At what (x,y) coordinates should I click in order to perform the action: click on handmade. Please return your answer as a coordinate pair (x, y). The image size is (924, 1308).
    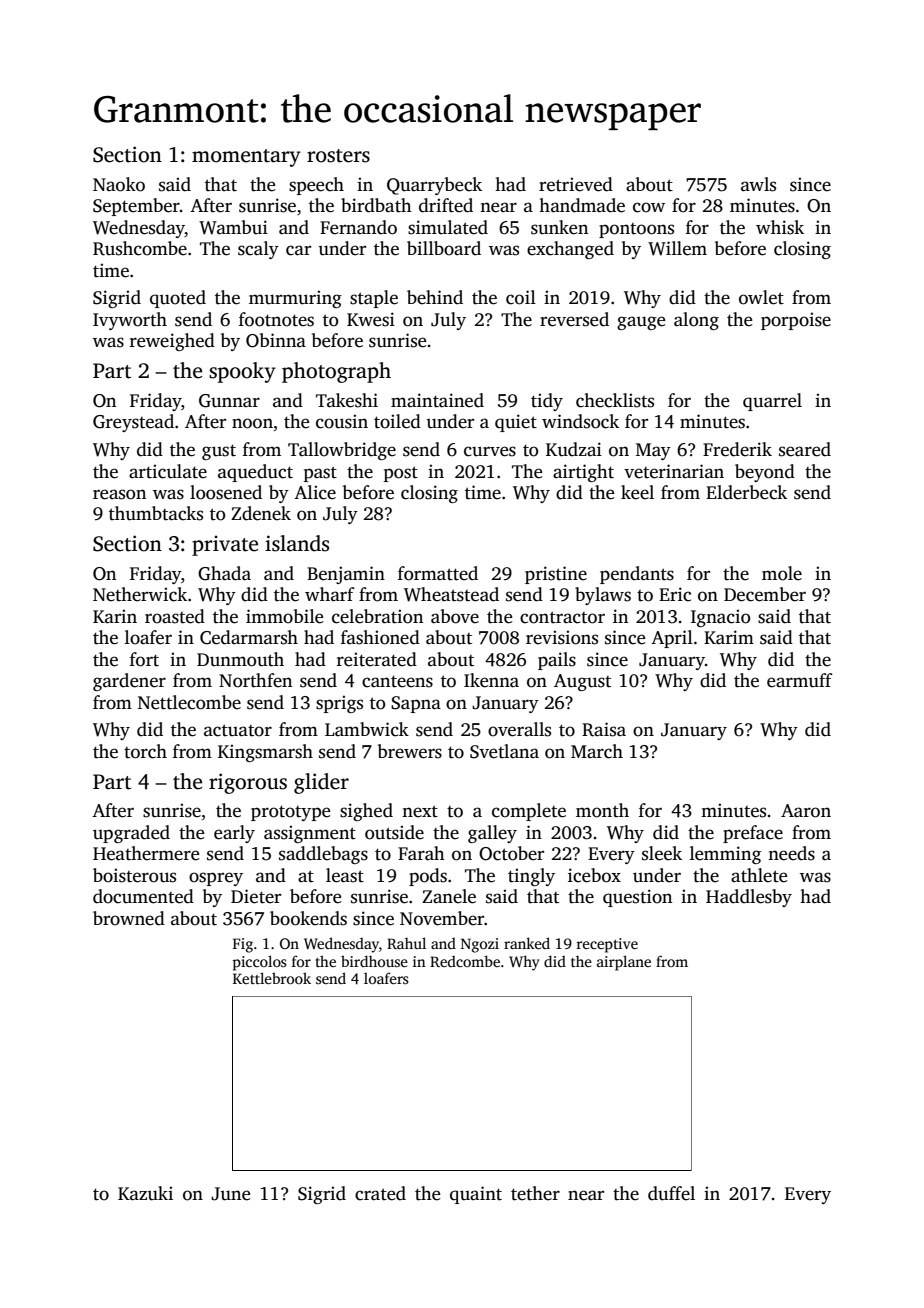
    Looking at the image, I should click on (582, 205).
